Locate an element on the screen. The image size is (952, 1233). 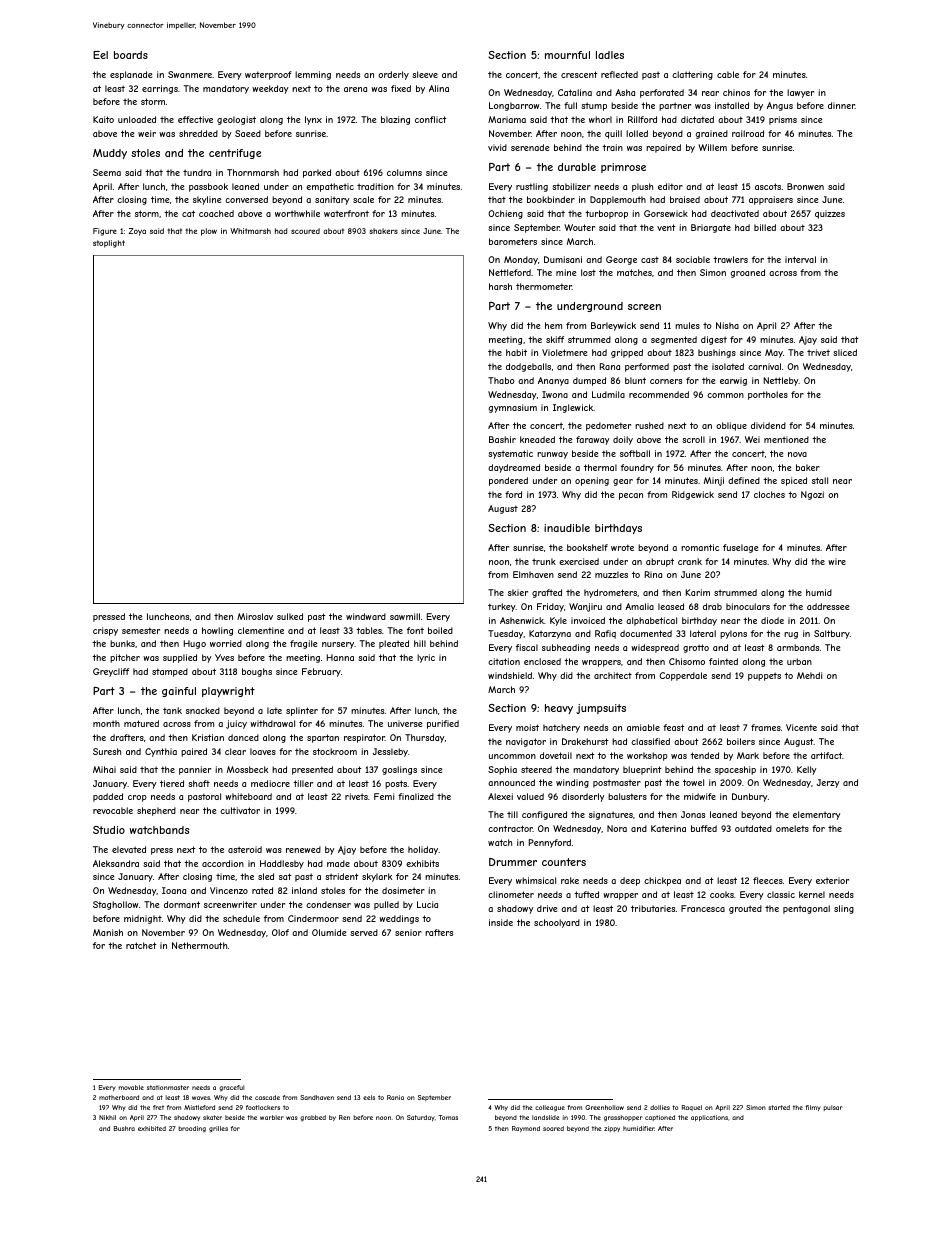
sleeve is located at coordinates (425, 74).
